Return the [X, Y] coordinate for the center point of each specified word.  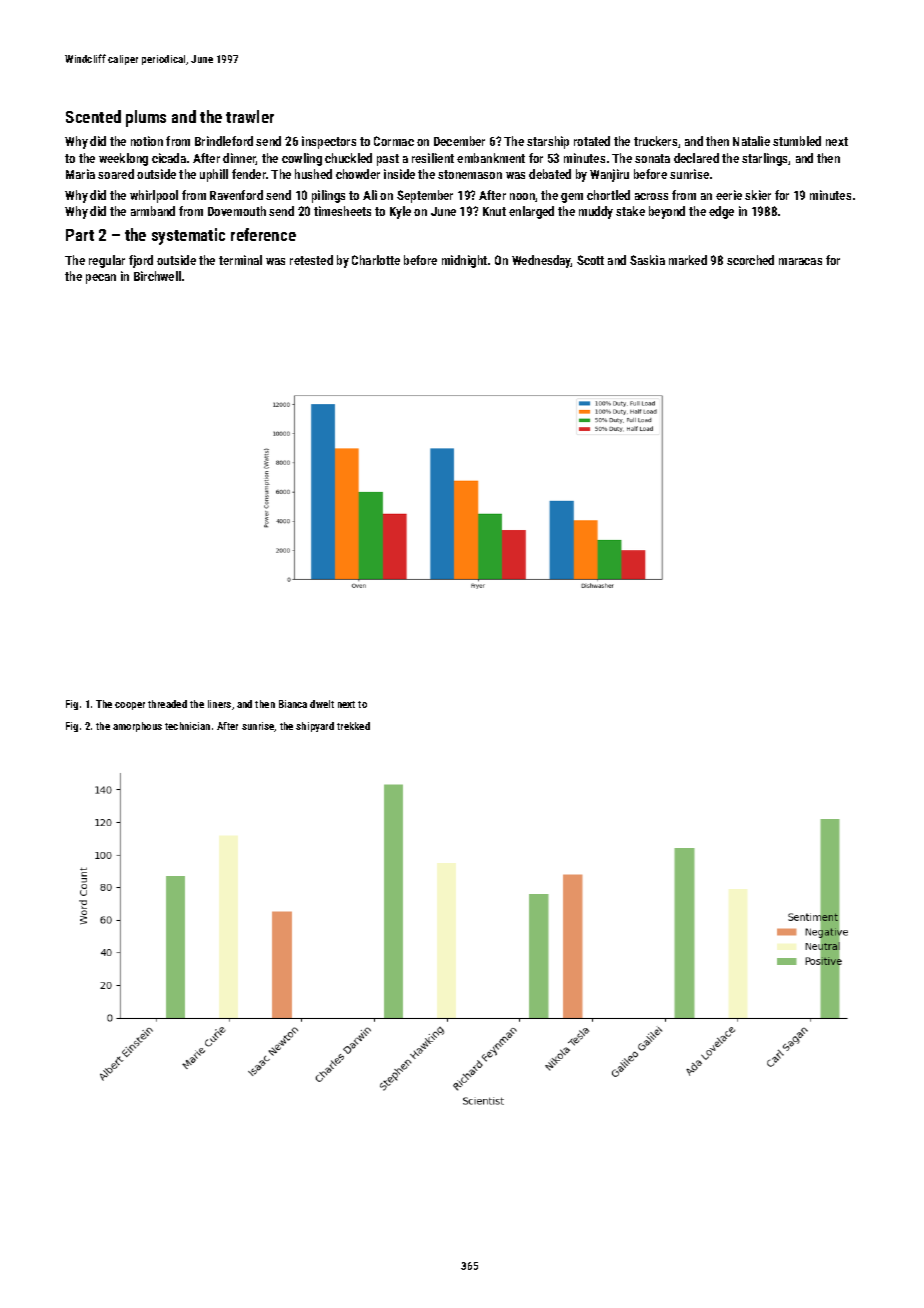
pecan [101, 279]
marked [688, 260]
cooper [130, 706]
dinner [239, 159]
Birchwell [157, 276]
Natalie [751, 141]
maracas [800, 261]
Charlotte [376, 260]
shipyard [315, 727]
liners [219, 704]
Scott [590, 260]
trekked [353, 726]
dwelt [322, 704]
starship [548, 142]
